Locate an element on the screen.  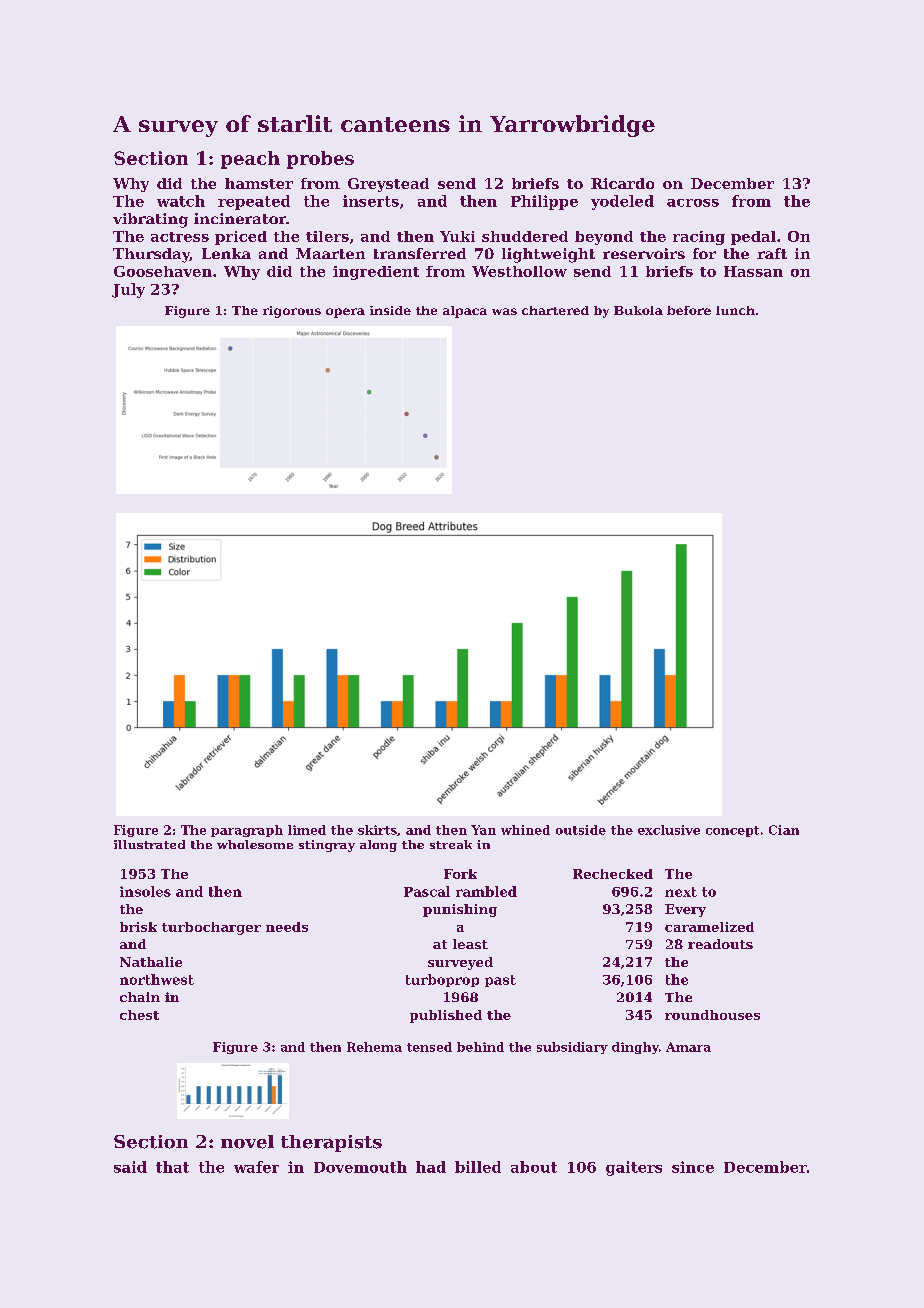
Philippe is located at coordinates (544, 202).
